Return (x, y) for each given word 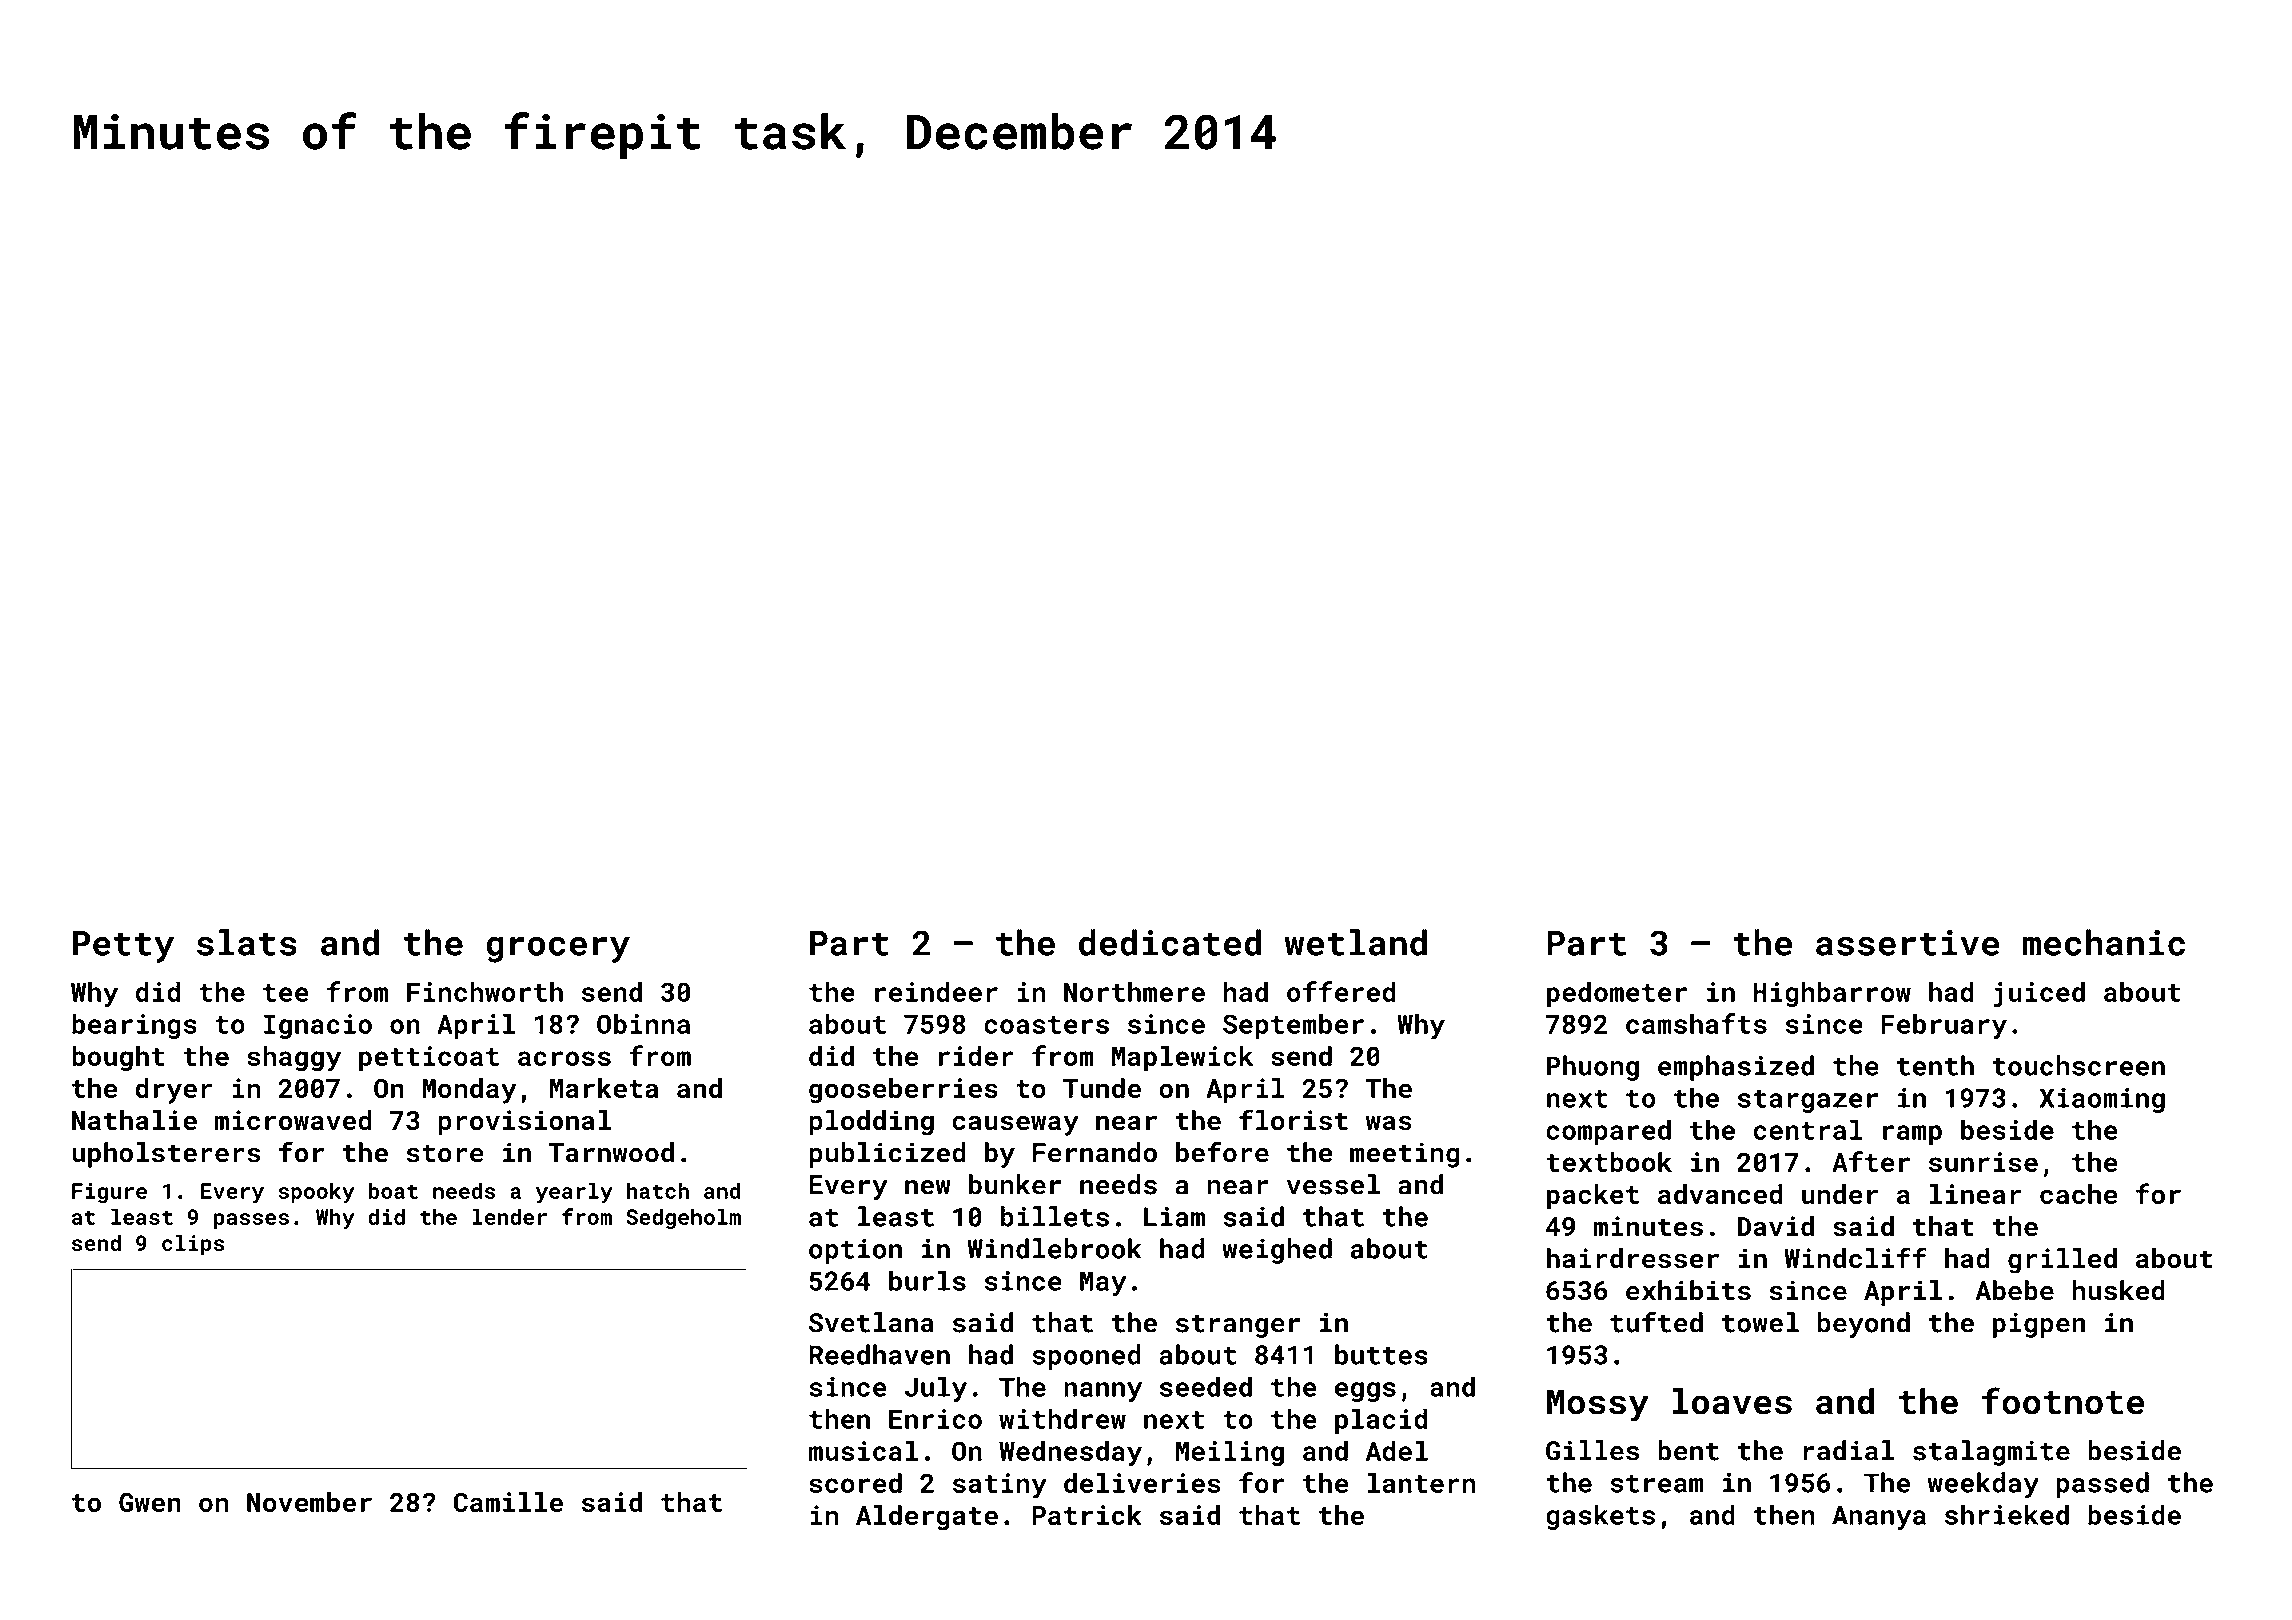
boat (393, 1190)
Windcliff (1855, 1258)
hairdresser (1633, 1258)
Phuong (1593, 1068)
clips (193, 1245)
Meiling (1230, 1453)
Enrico (935, 1419)
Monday (469, 1091)
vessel (1333, 1184)
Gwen (150, 1502)
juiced (2039, 994)
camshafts (1696, 1023)
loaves (1732, 1401)
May (1103, 1283)
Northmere (1134, 991)
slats (247, 942)
